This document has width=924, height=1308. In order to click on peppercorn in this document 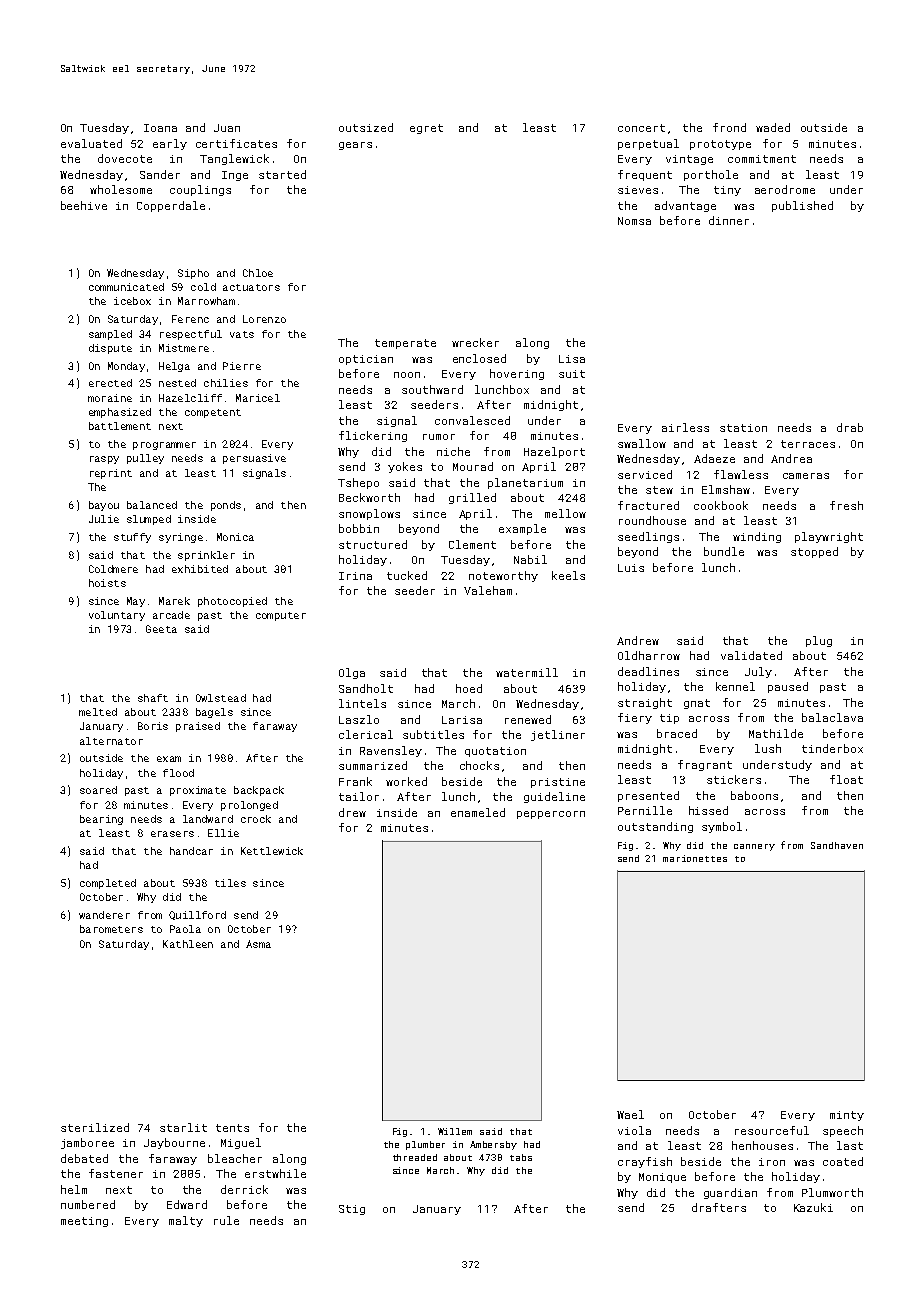, I will do `click(551, 815)`.
